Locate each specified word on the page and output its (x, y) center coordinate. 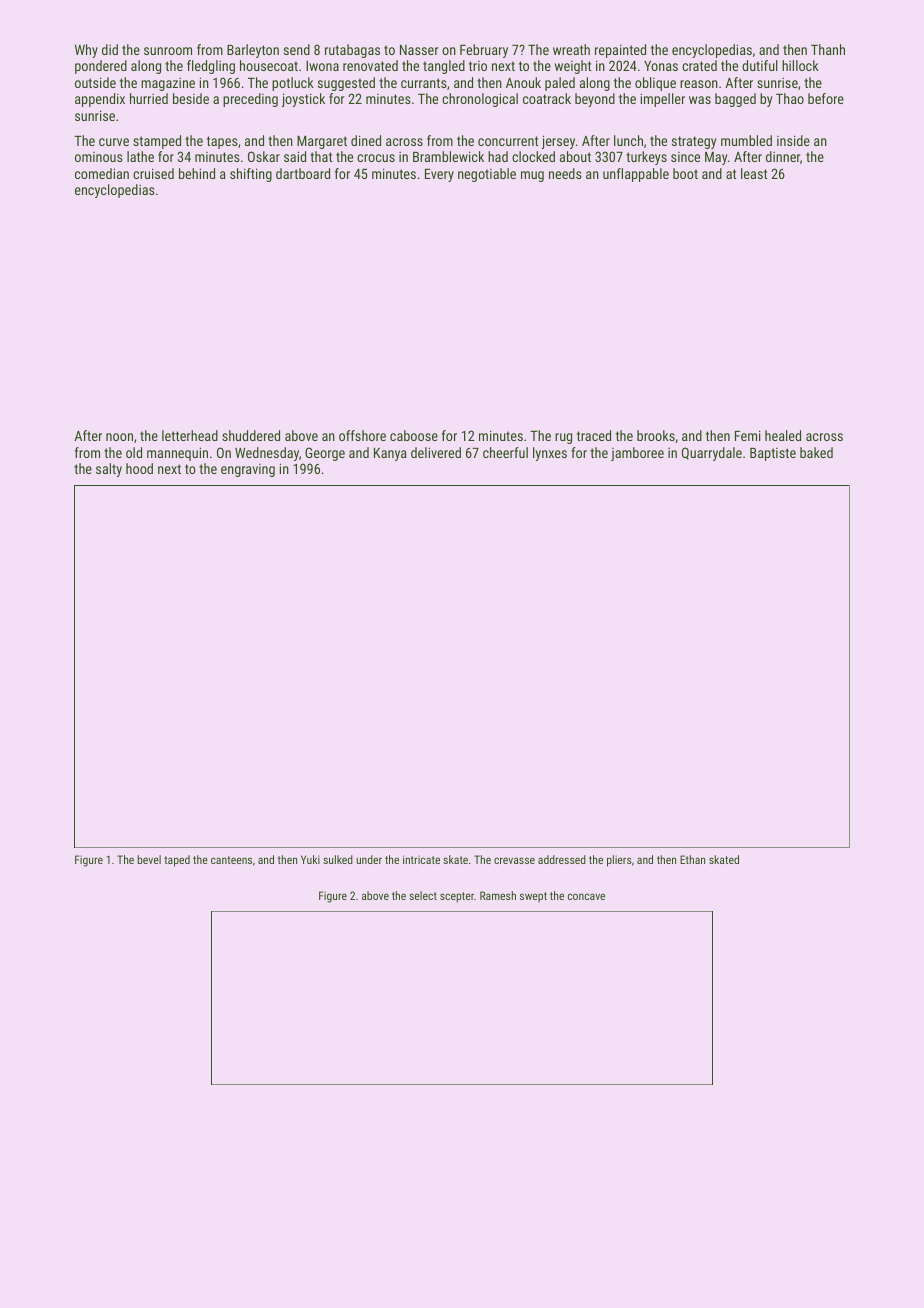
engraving (248, 470)
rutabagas (352, 51)
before (826, 98)
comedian (102, 173)
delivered (436, 452)
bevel (149, 859)
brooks (656, 435)
